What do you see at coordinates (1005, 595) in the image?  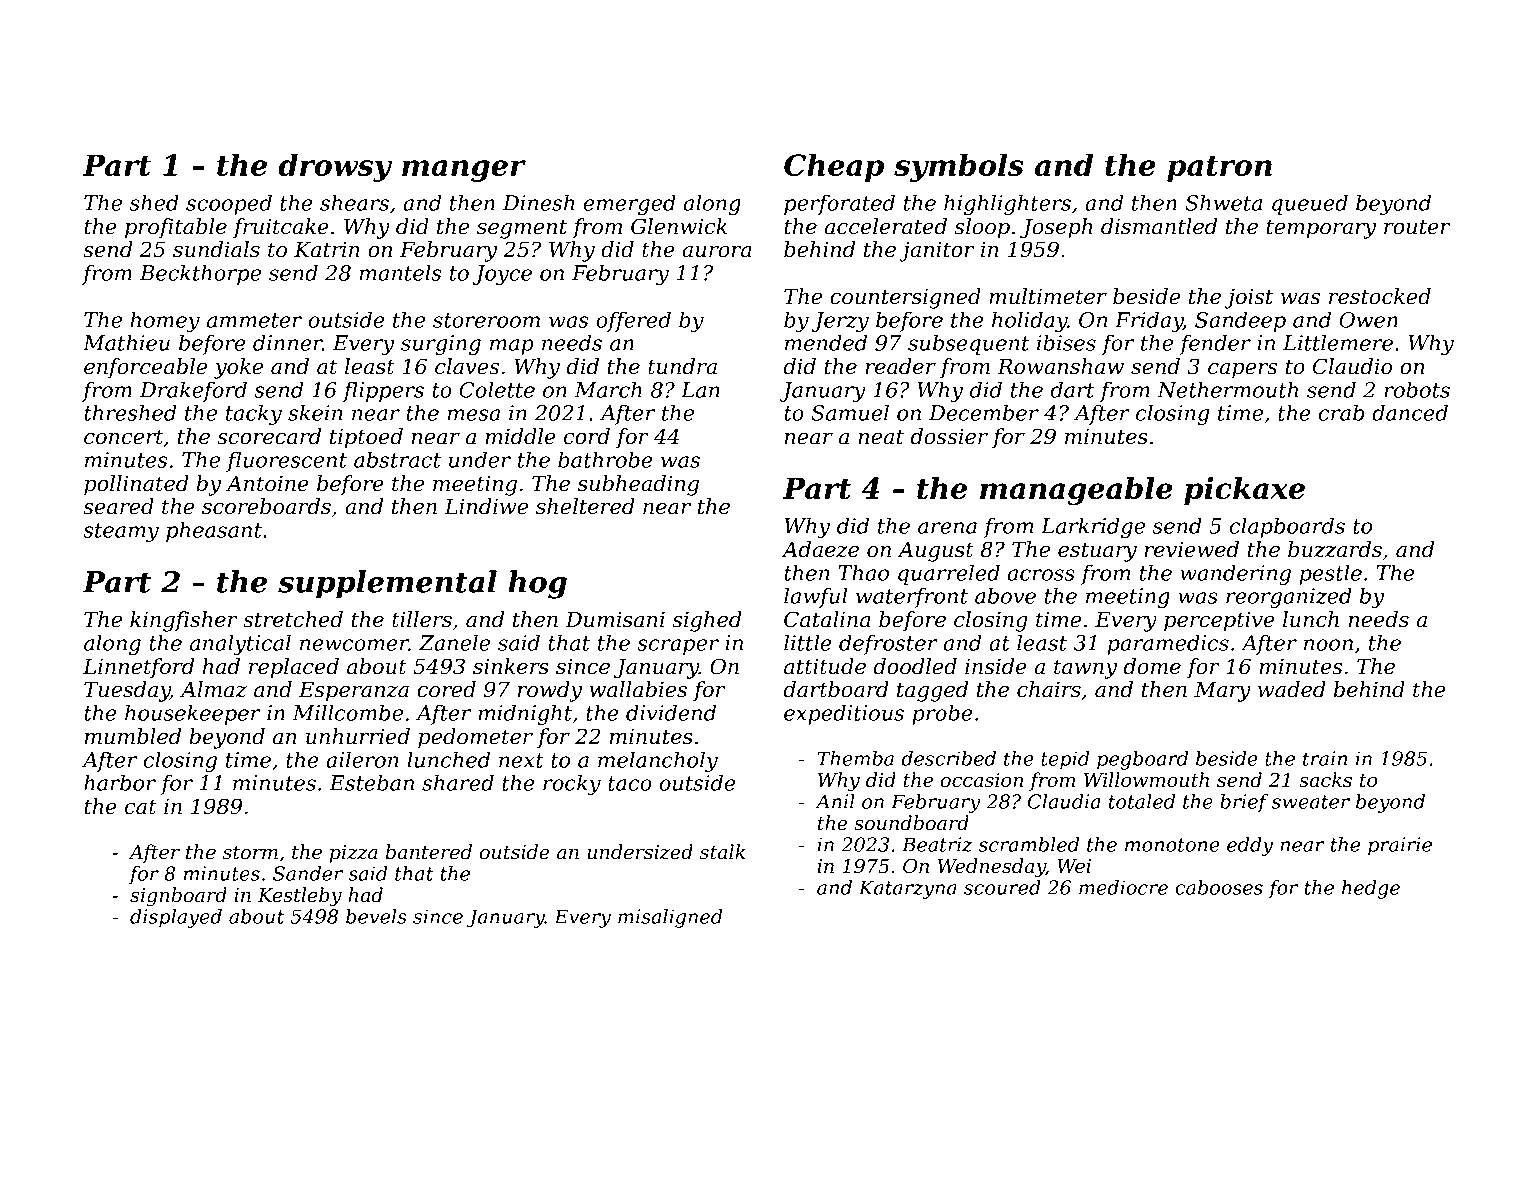 I see `above` at bounding box center [1005, 595].
